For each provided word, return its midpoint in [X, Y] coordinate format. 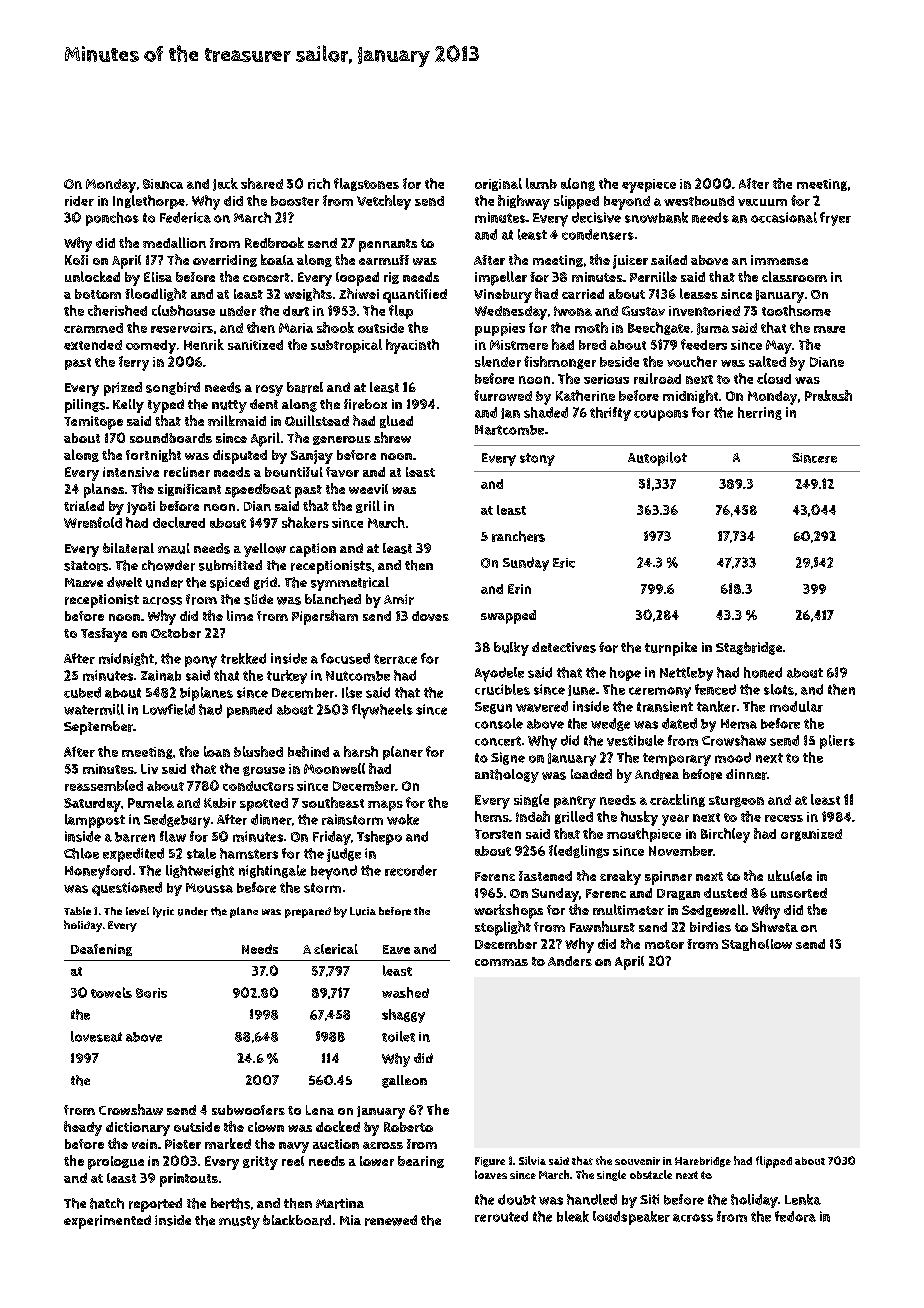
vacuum [762, 202]
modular [796, 706]
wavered [542, 706]
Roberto [408, 1127]
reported [155, 1205]
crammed [93, 328]
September [98, 728]
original [498, 184]
